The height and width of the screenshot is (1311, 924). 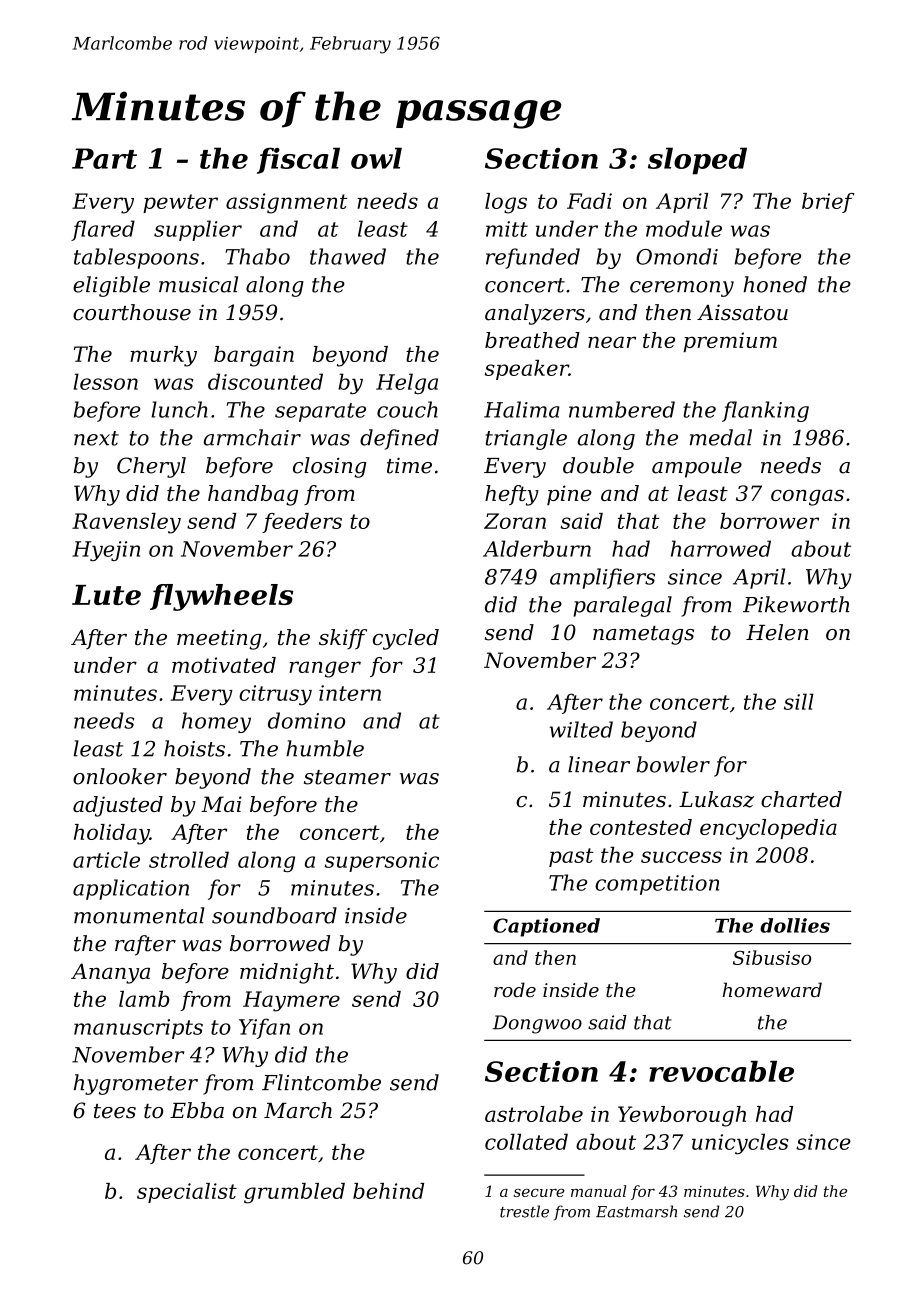 What do you see at coordinates (221, 597) in the screenshot?
I see `flywheels` at bounding box center [221, 597].
